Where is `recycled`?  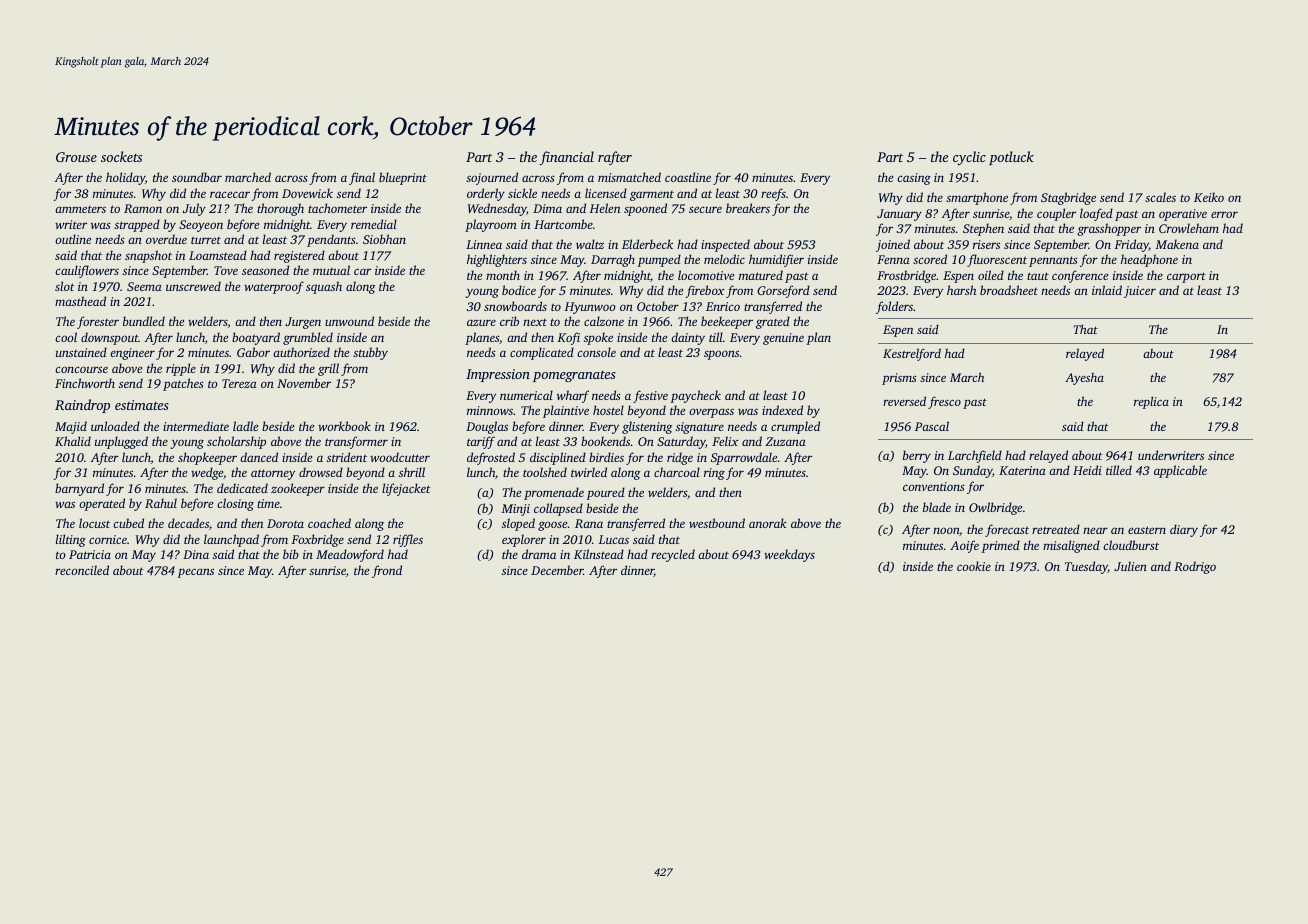 recycled is located at coordinates (673, 555).
